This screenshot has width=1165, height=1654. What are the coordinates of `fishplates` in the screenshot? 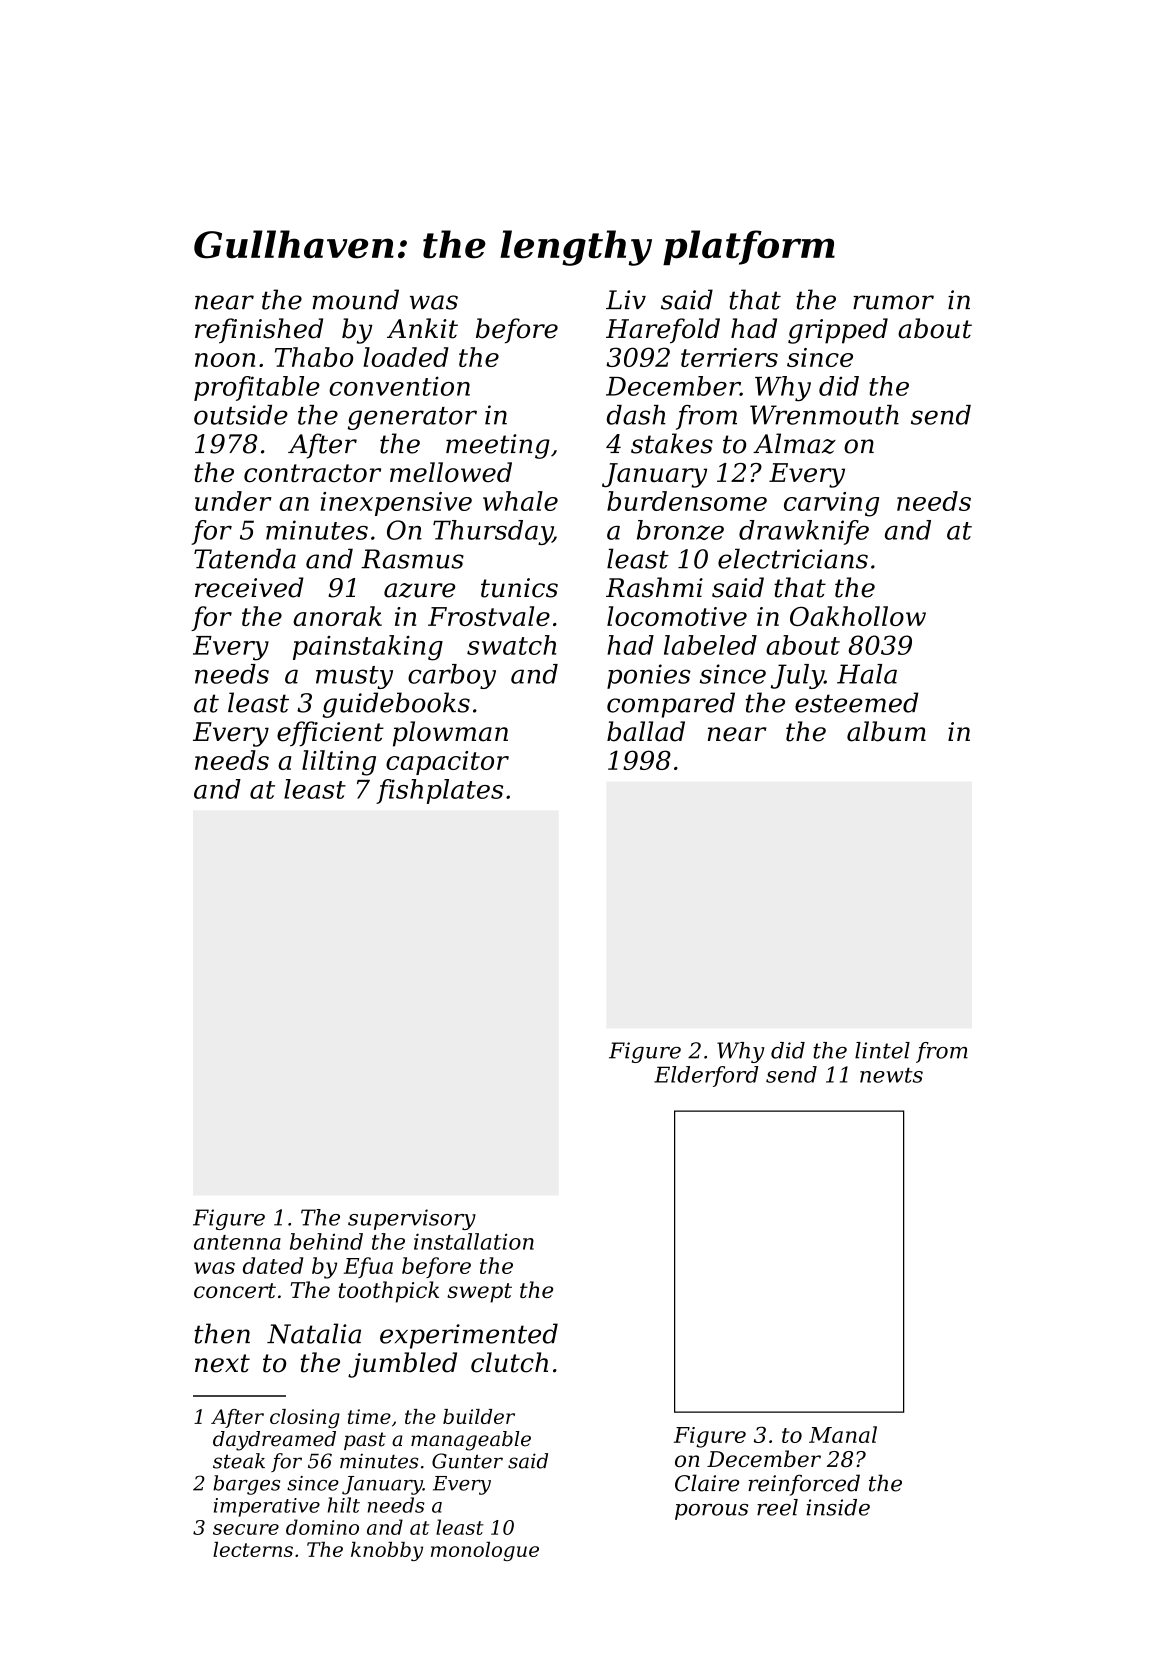 It's located at (439, 791).
